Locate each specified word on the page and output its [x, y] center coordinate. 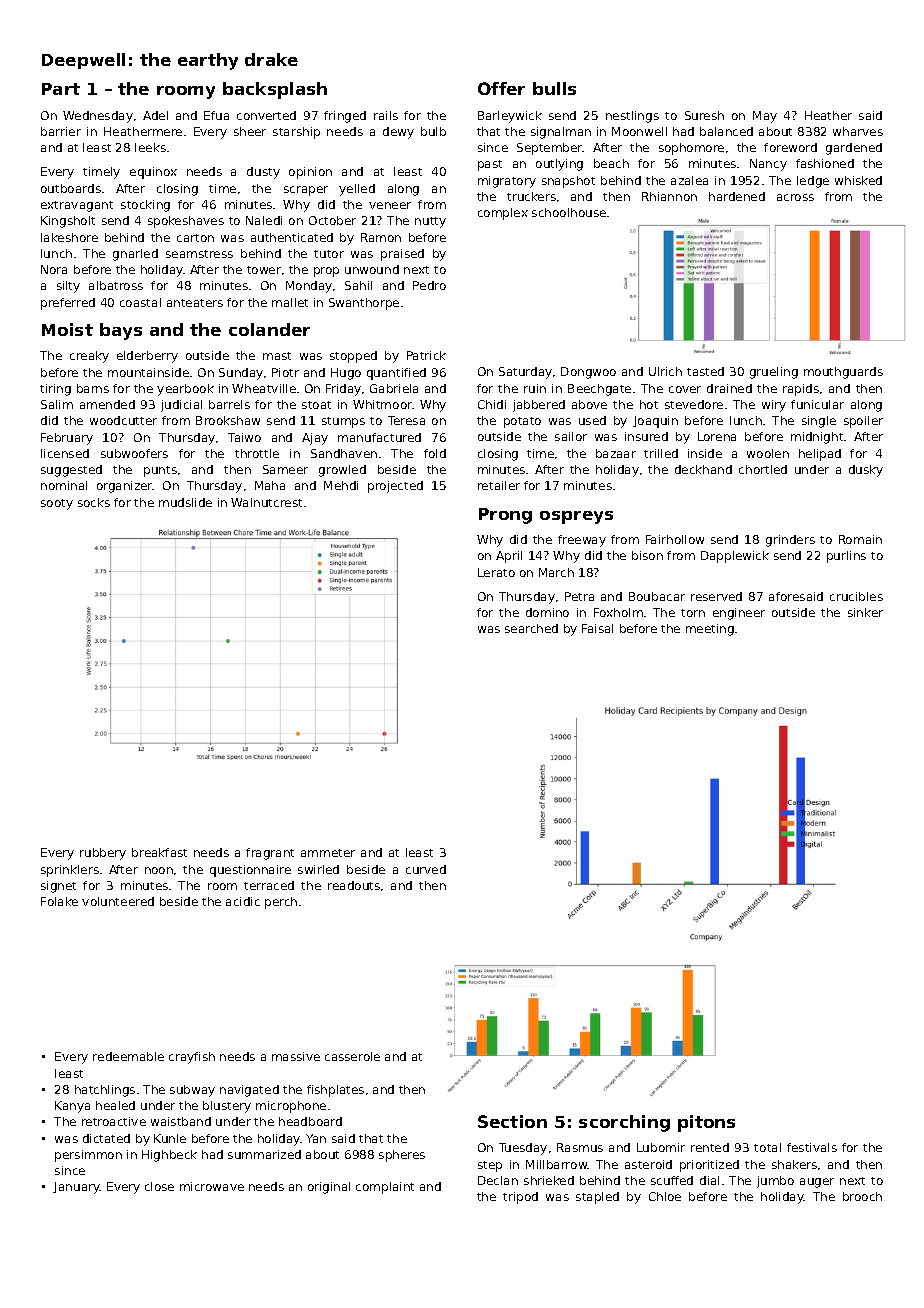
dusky [866, 471]
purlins [846, 557]
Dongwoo [588, 373]
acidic [243, 901]
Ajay [315, 439]
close [159, 1186]
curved [426, 869]
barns [93, 388]
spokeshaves [186, 222]
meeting [710, 630]
